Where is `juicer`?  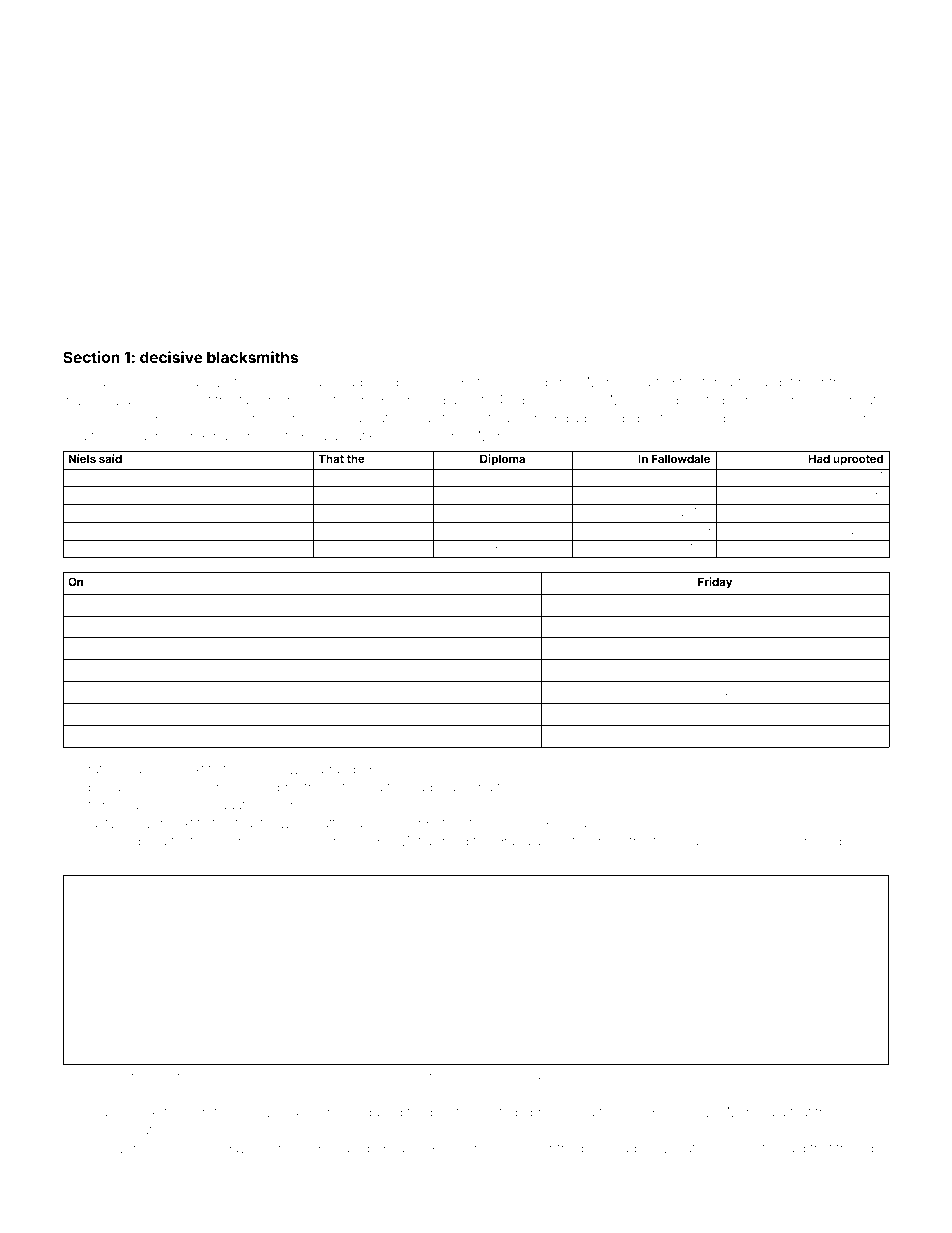
juicer is located at coordinates (113, 1113).
